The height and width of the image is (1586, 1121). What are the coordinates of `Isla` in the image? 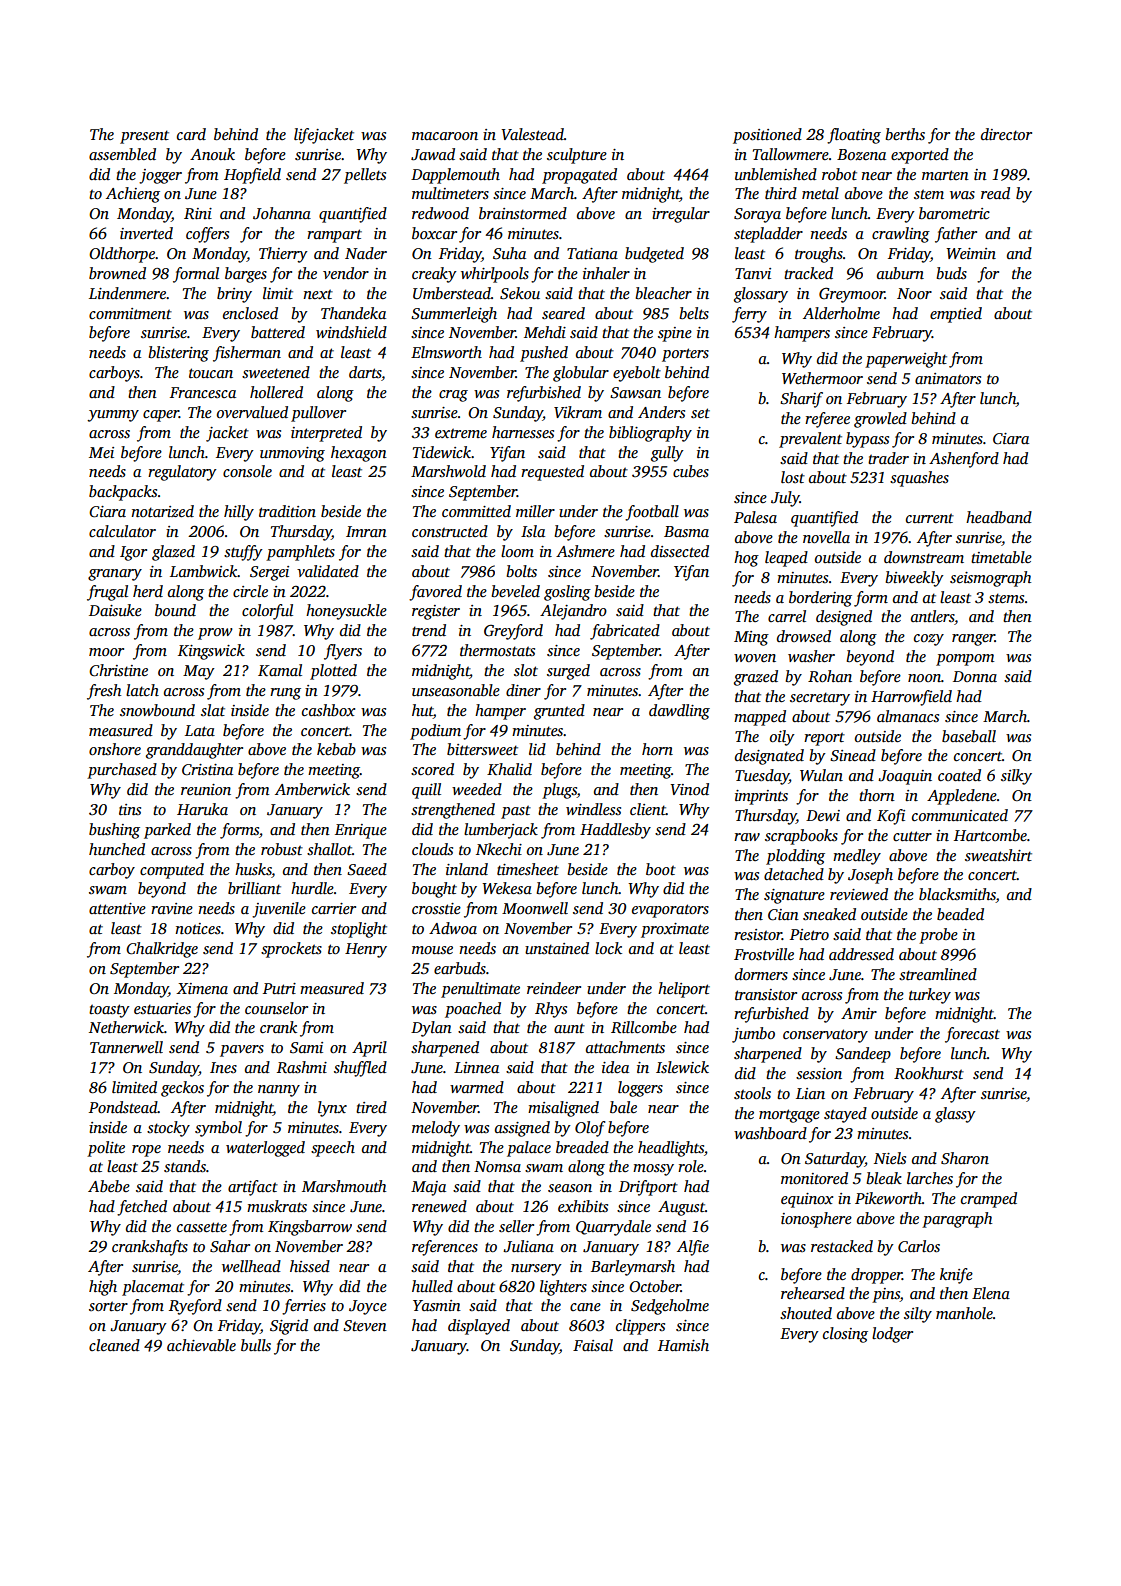 It's located at (533, 531).
